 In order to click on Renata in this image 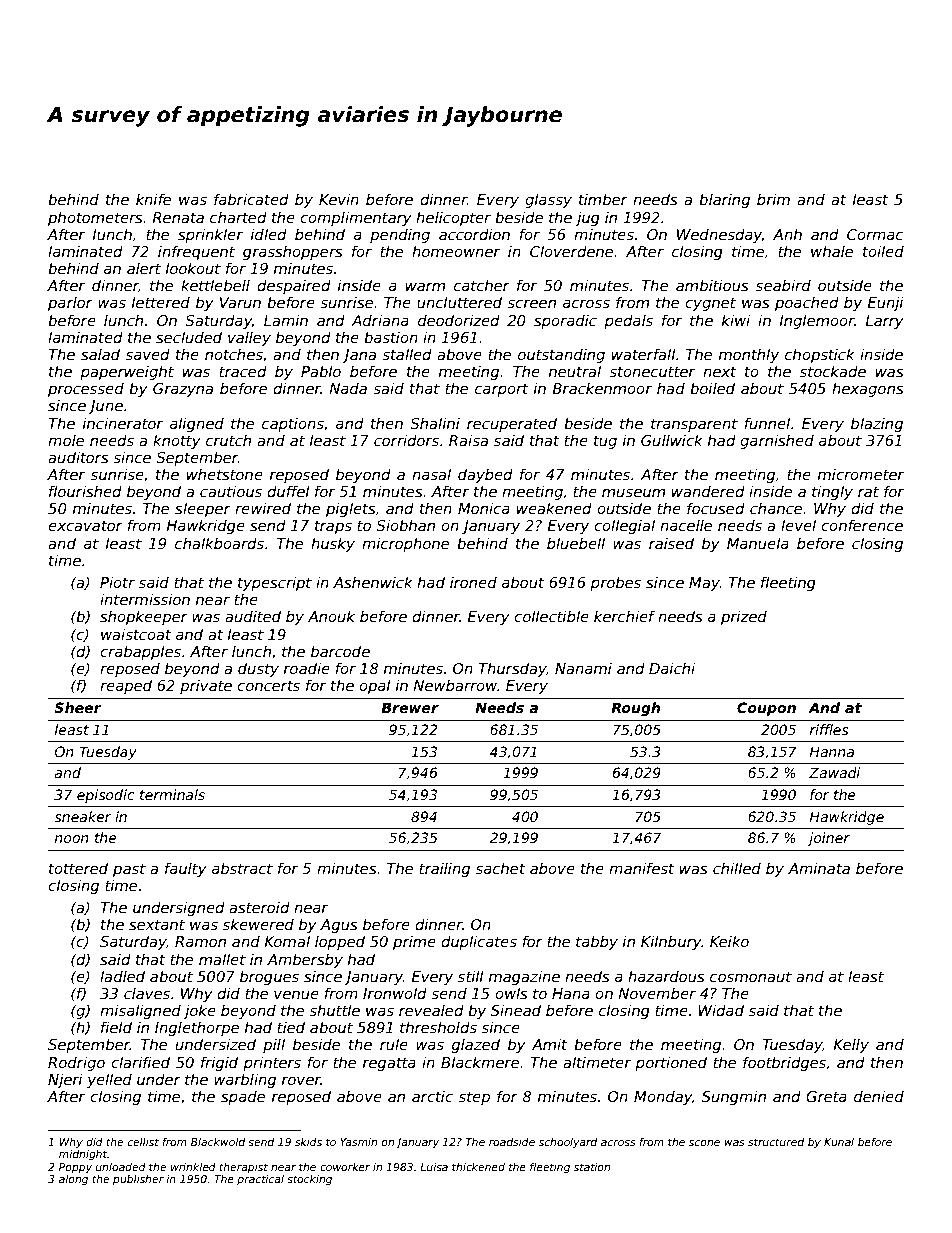, I will do `click(178, 217)`.
